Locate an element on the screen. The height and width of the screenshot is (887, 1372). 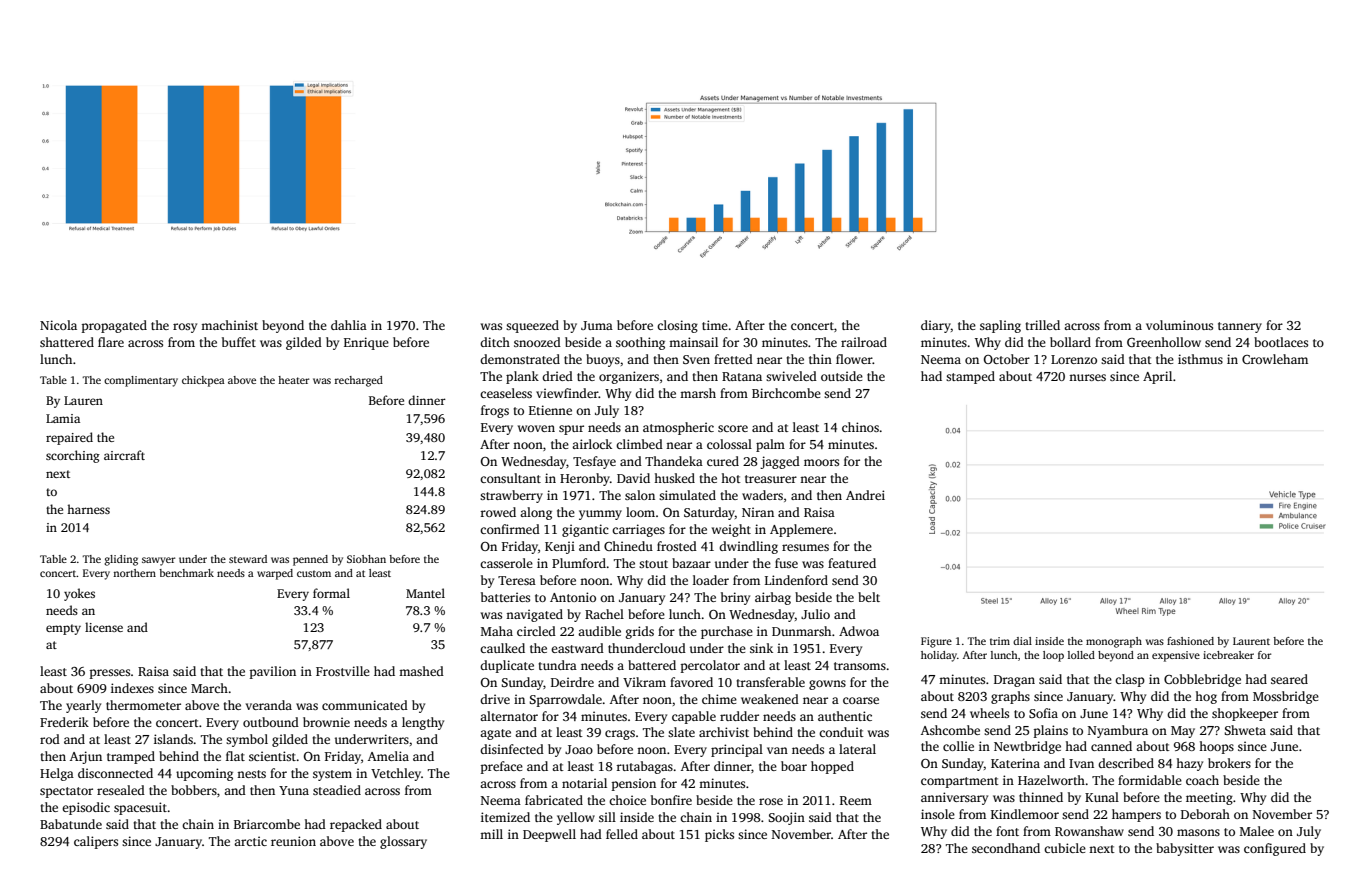
palm is located at coordinates (770, 445).
